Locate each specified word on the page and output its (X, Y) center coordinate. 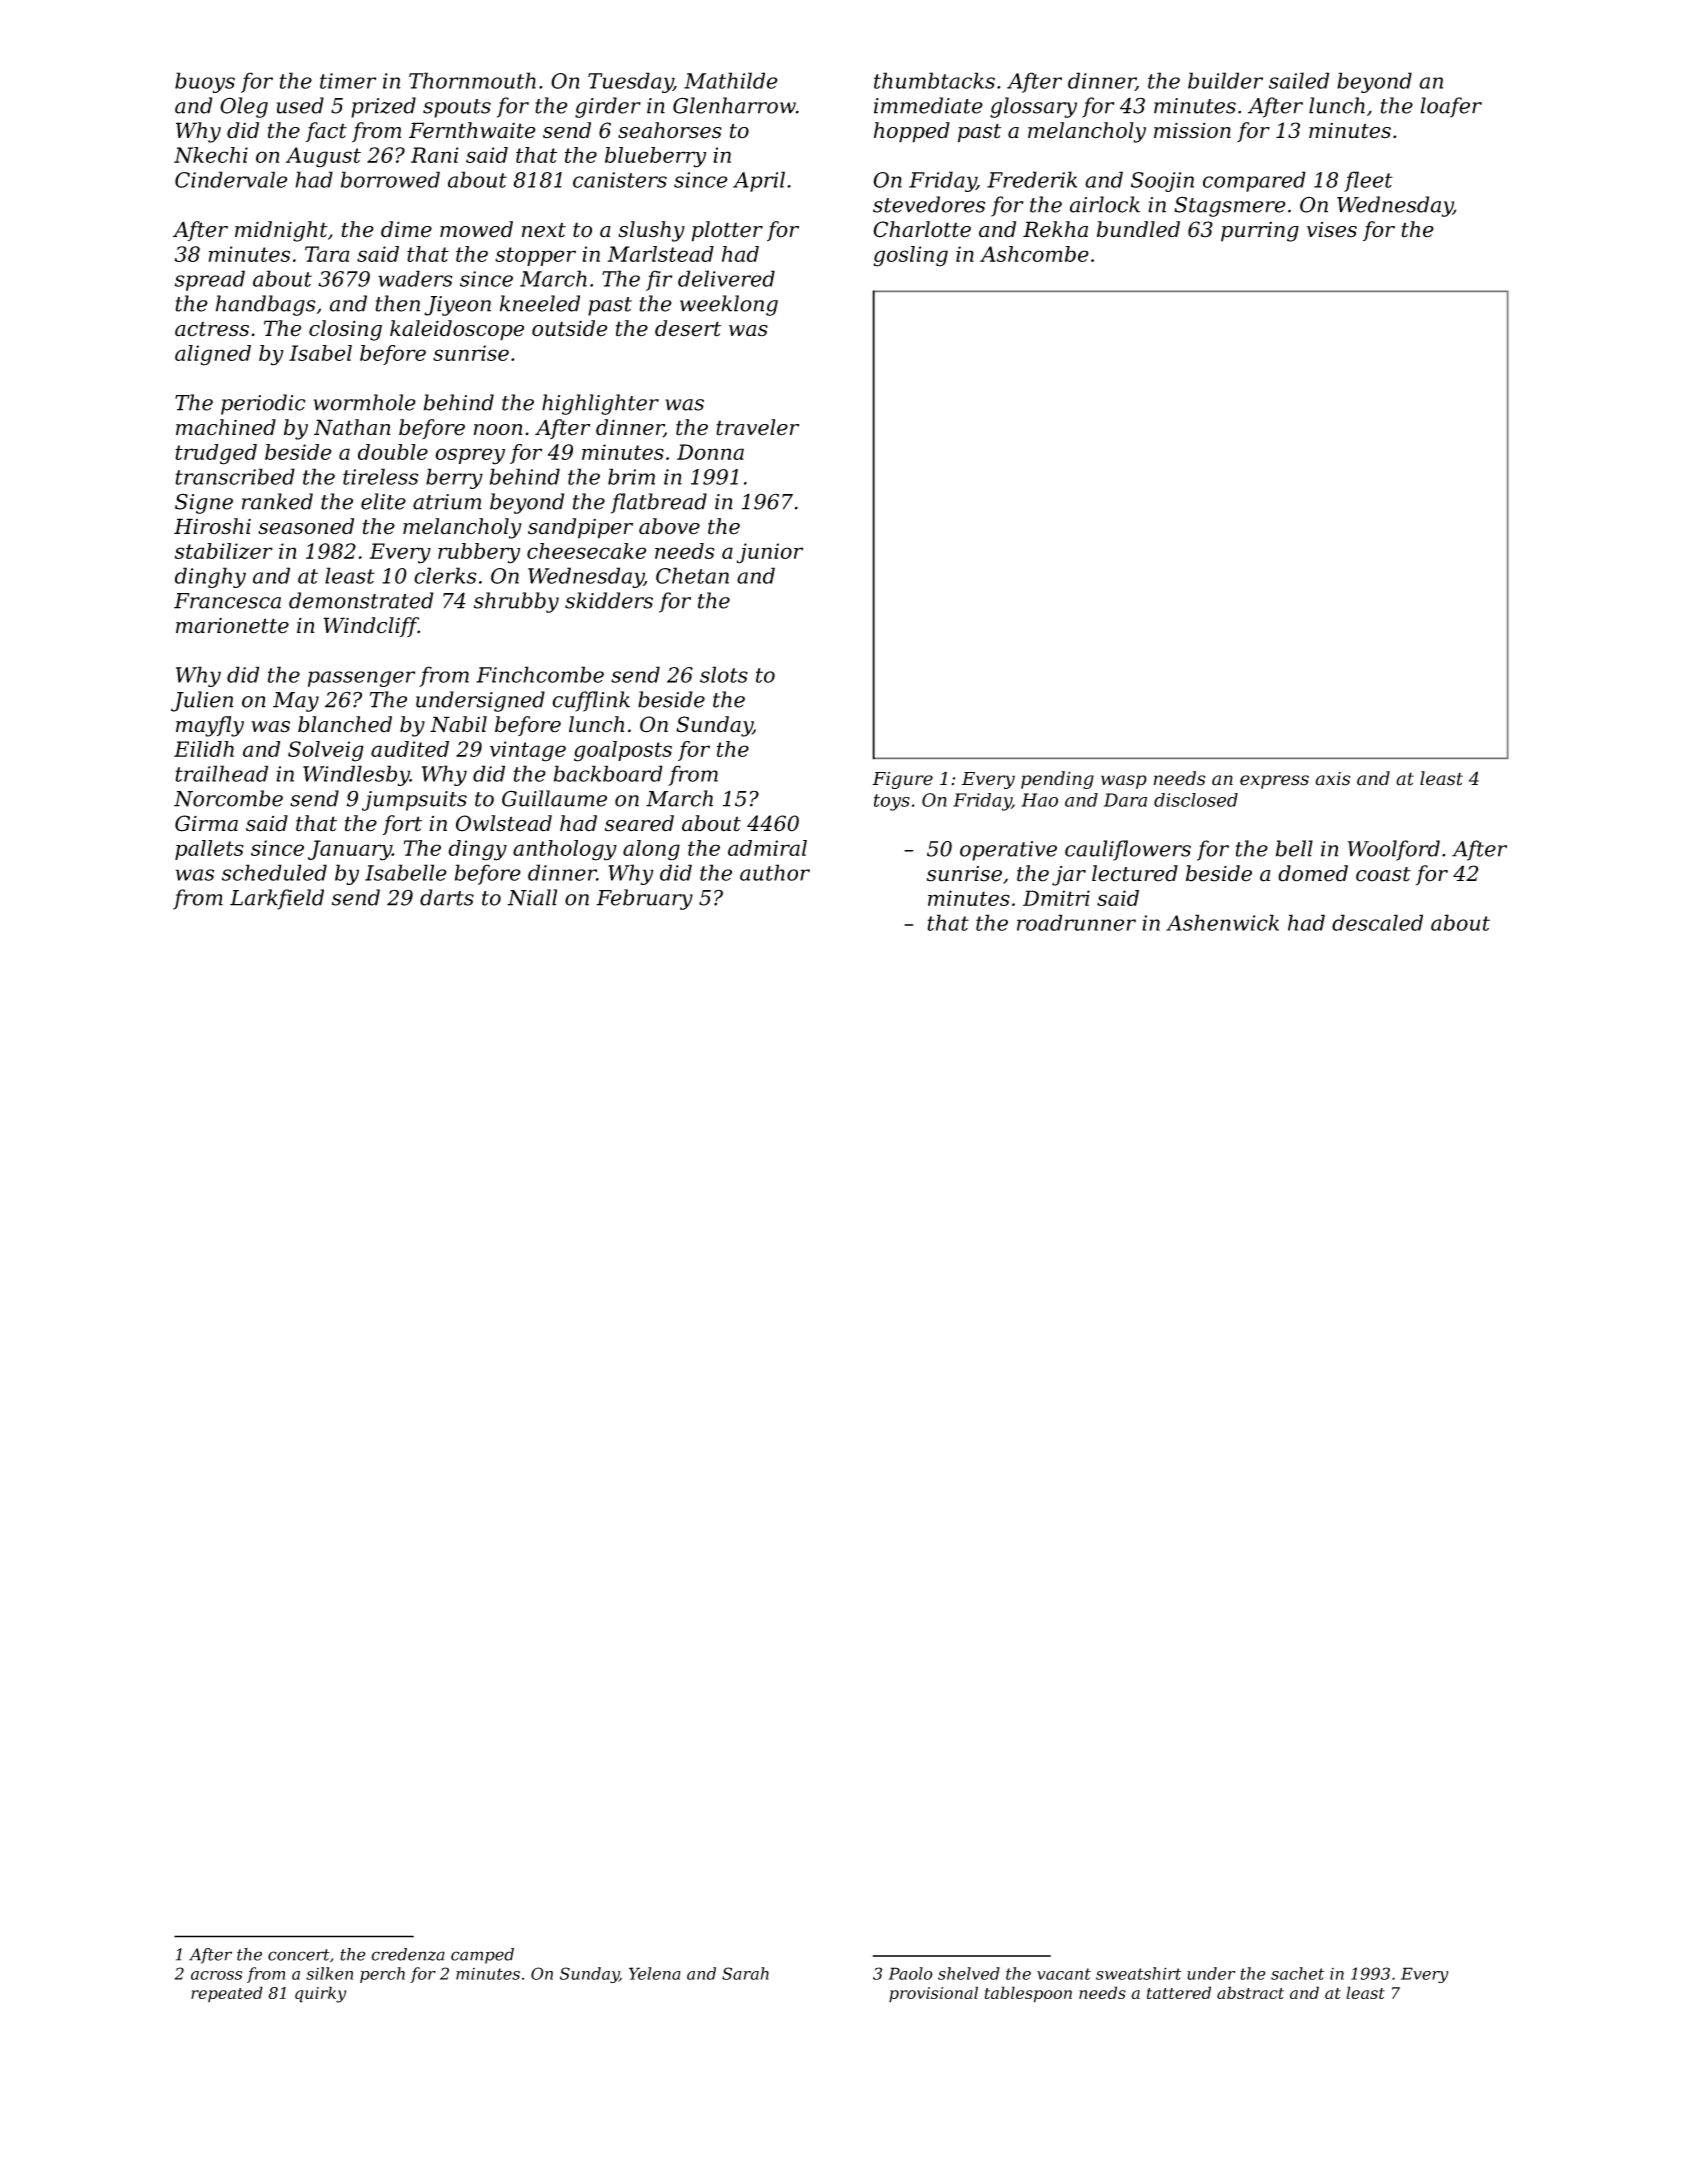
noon (498, 430)
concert (299, 1955)
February (644, 899)
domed (1313, 873)
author (775, 872)
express (1274, 782)
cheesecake (587, 551)
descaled (1377, 922)
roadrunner (1076, 922)
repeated (227, 1994)
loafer (1451, 107)
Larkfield (277, 899)
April (759, 181)
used (300, 105)
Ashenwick (1222, 922)
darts (447, 897)
